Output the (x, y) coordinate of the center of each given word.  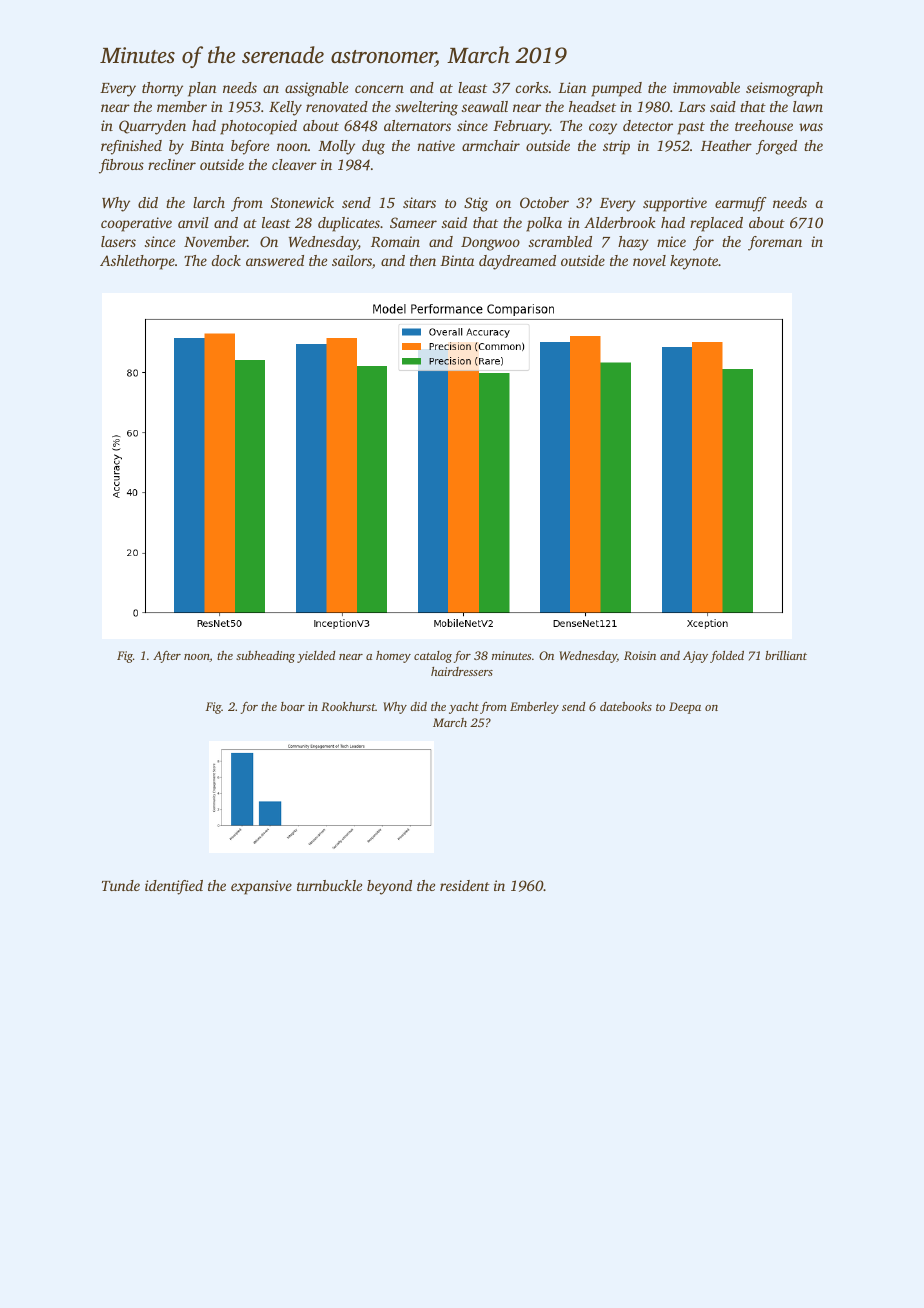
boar (293, 706)
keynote (694, 262)
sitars (419, 202)
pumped (616, 89)
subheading (265, 657)
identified (174, 887)
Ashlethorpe (137, 262)
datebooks (626, 706)
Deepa (685, 708)
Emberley (534, 708)
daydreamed (517, 262)
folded (727, 657)
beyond (389, 887)
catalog (433, 657)
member (182, 106)
